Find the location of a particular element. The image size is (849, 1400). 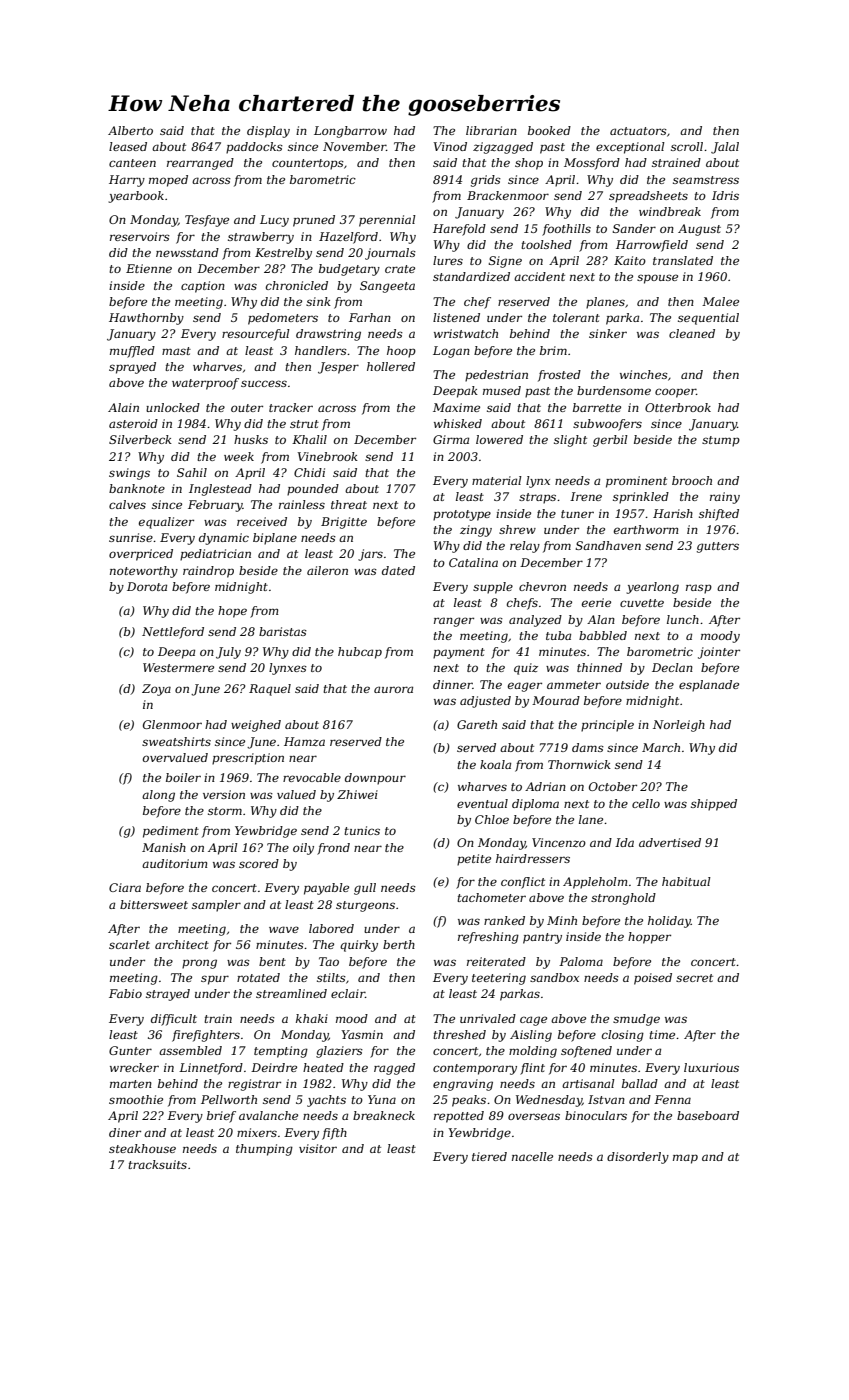

sampler is located at coordinates (216, 906).
